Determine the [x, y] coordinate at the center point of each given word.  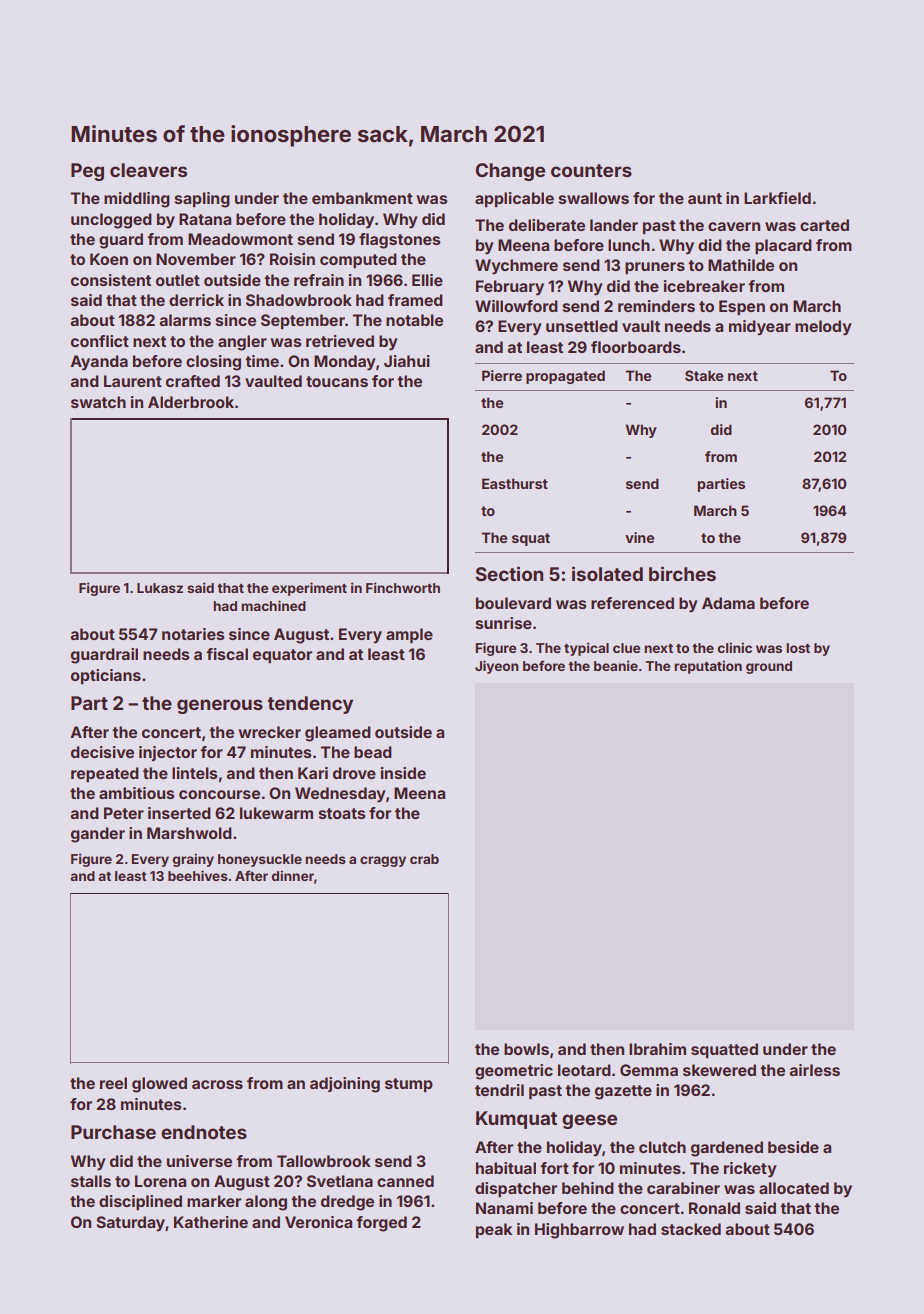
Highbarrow [579, 1231]
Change [510, 172]
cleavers [148, 170]
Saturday [130, 1224]
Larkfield [777, 198]
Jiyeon [497, 667]
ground [769, 667]
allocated [794, 1188]
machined [273, 605]
